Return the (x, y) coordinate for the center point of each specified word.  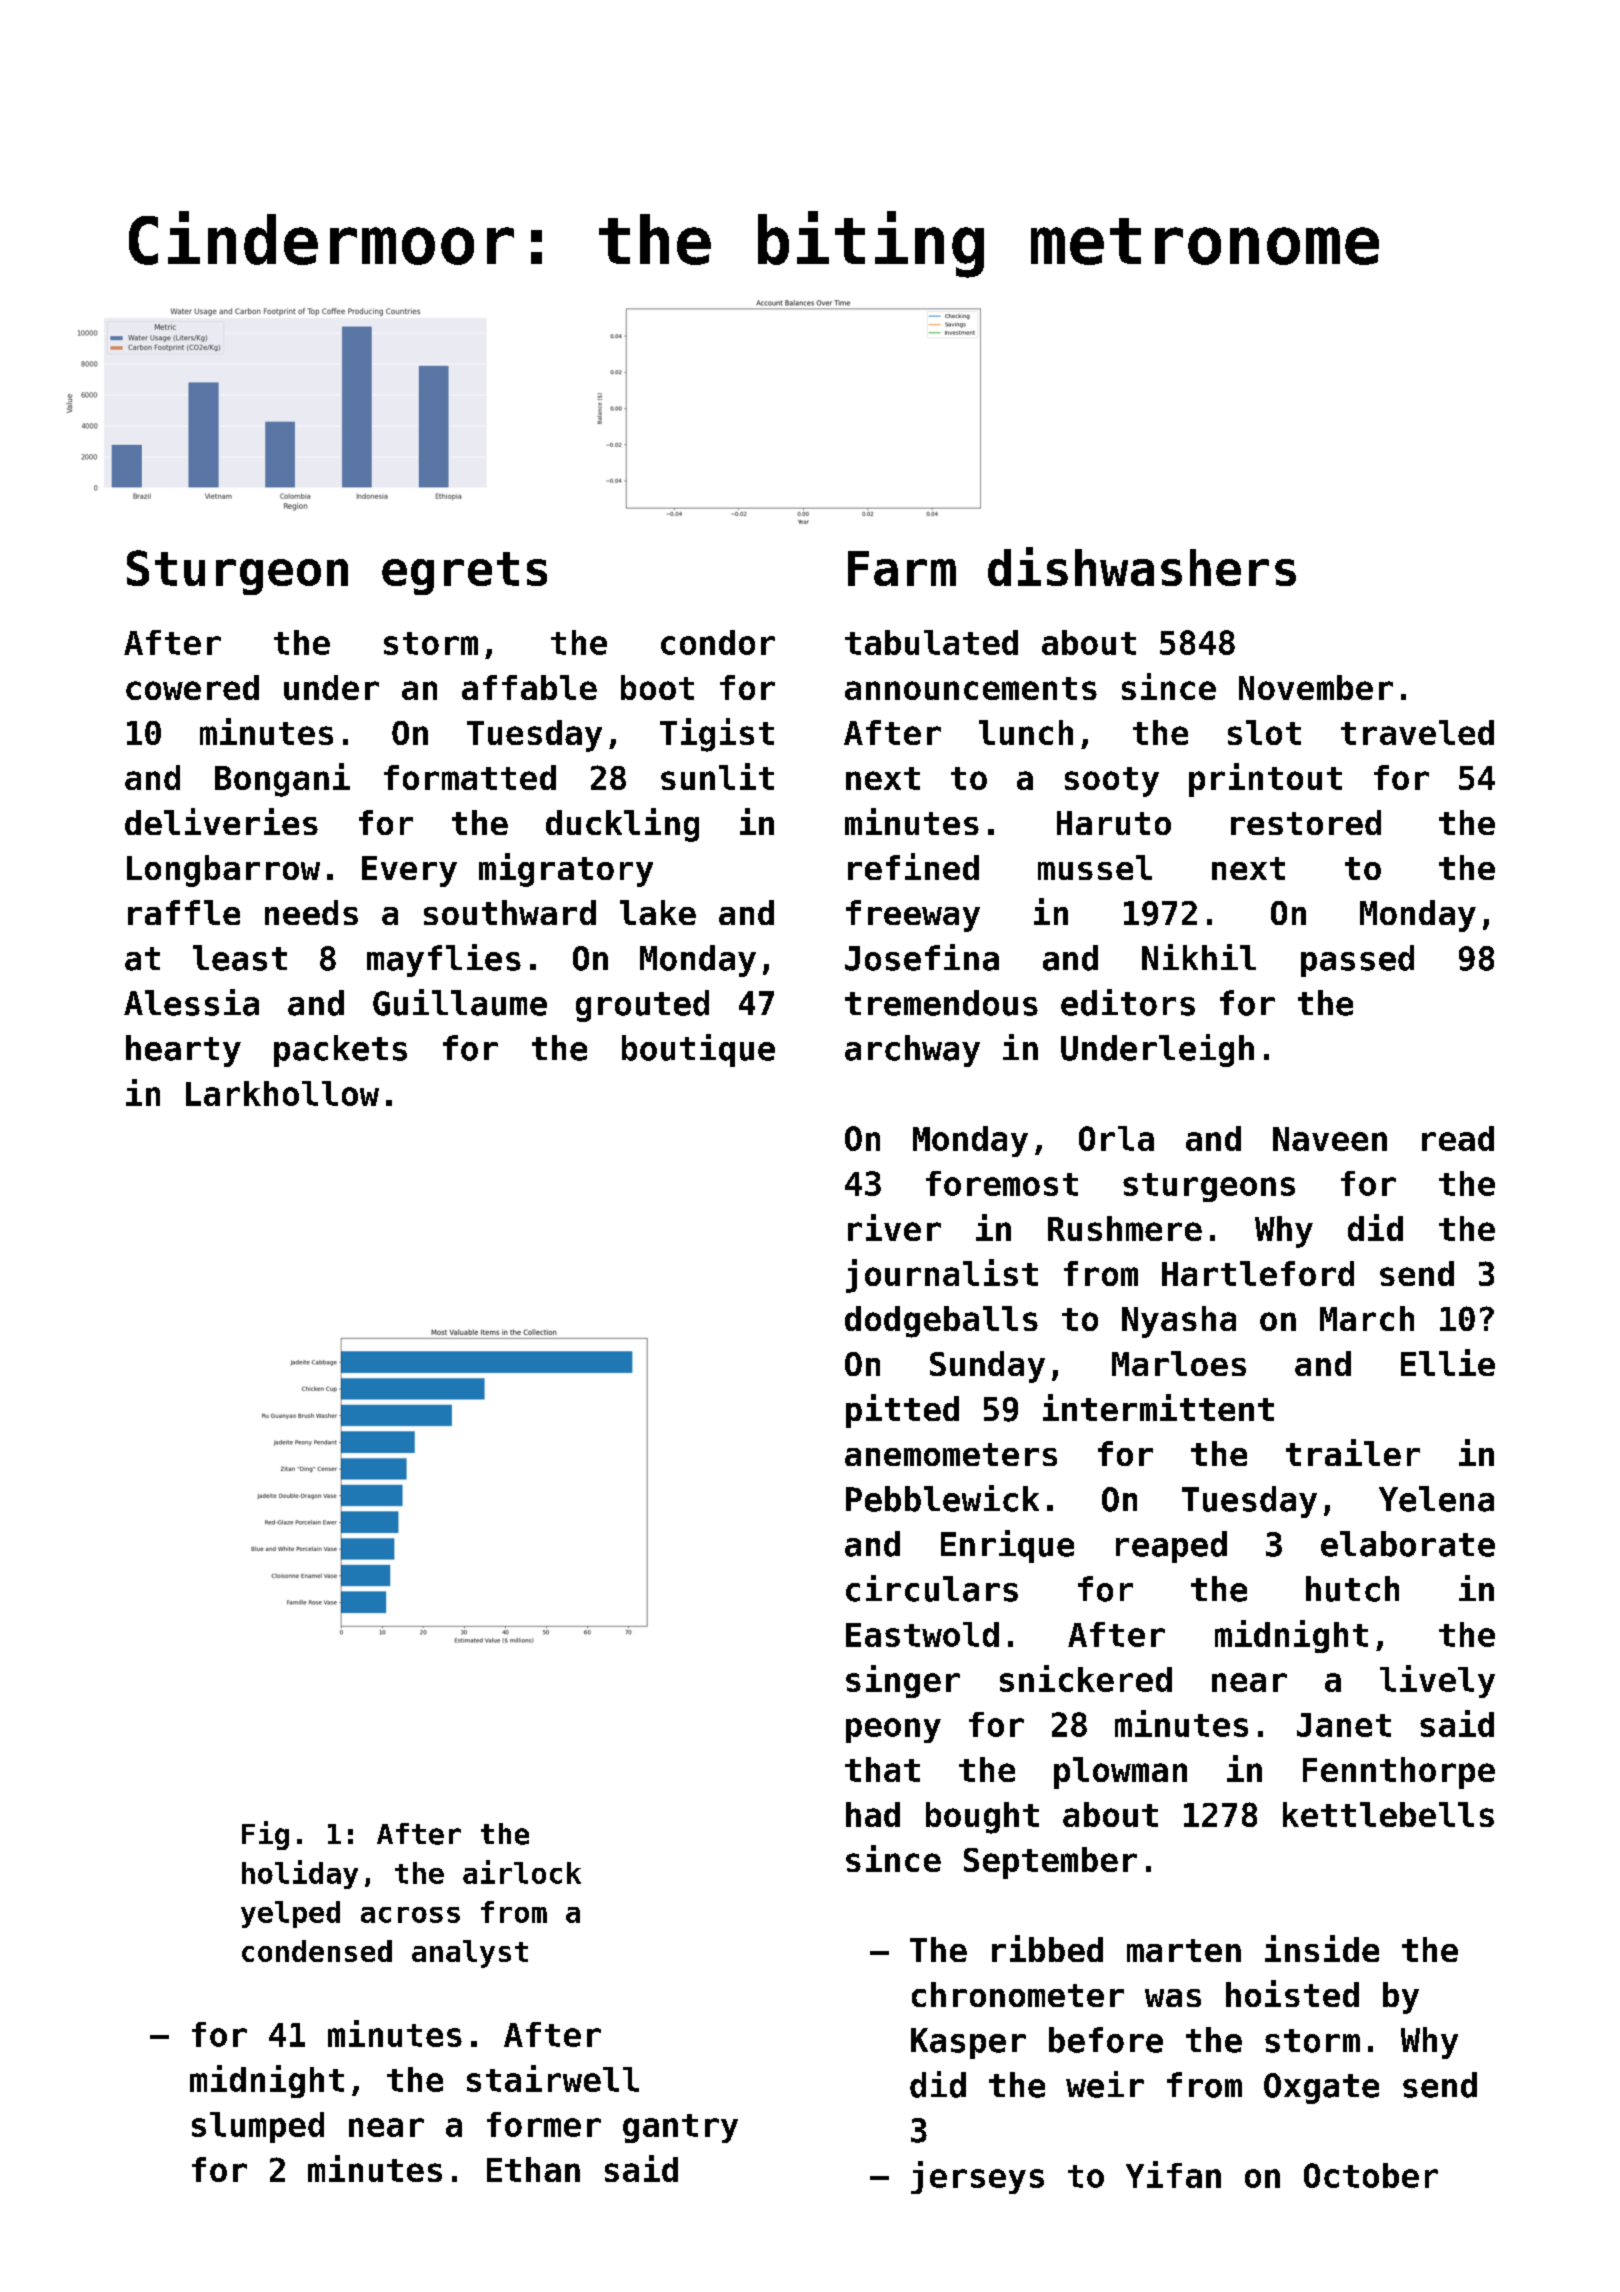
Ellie (1448, 1362)
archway (912, 1051)
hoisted (1292, 1993)
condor (718, 642)
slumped (258, 2127)
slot (1264, 732)
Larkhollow (282, 1093)
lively (1437, 1681)
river (894, 1227)
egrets (464, 573)
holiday (300, 1874)
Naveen (1330, 1139)
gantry (680, 2128)
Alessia (191, 1002)
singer (903, 1681)
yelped (290, 1914)
